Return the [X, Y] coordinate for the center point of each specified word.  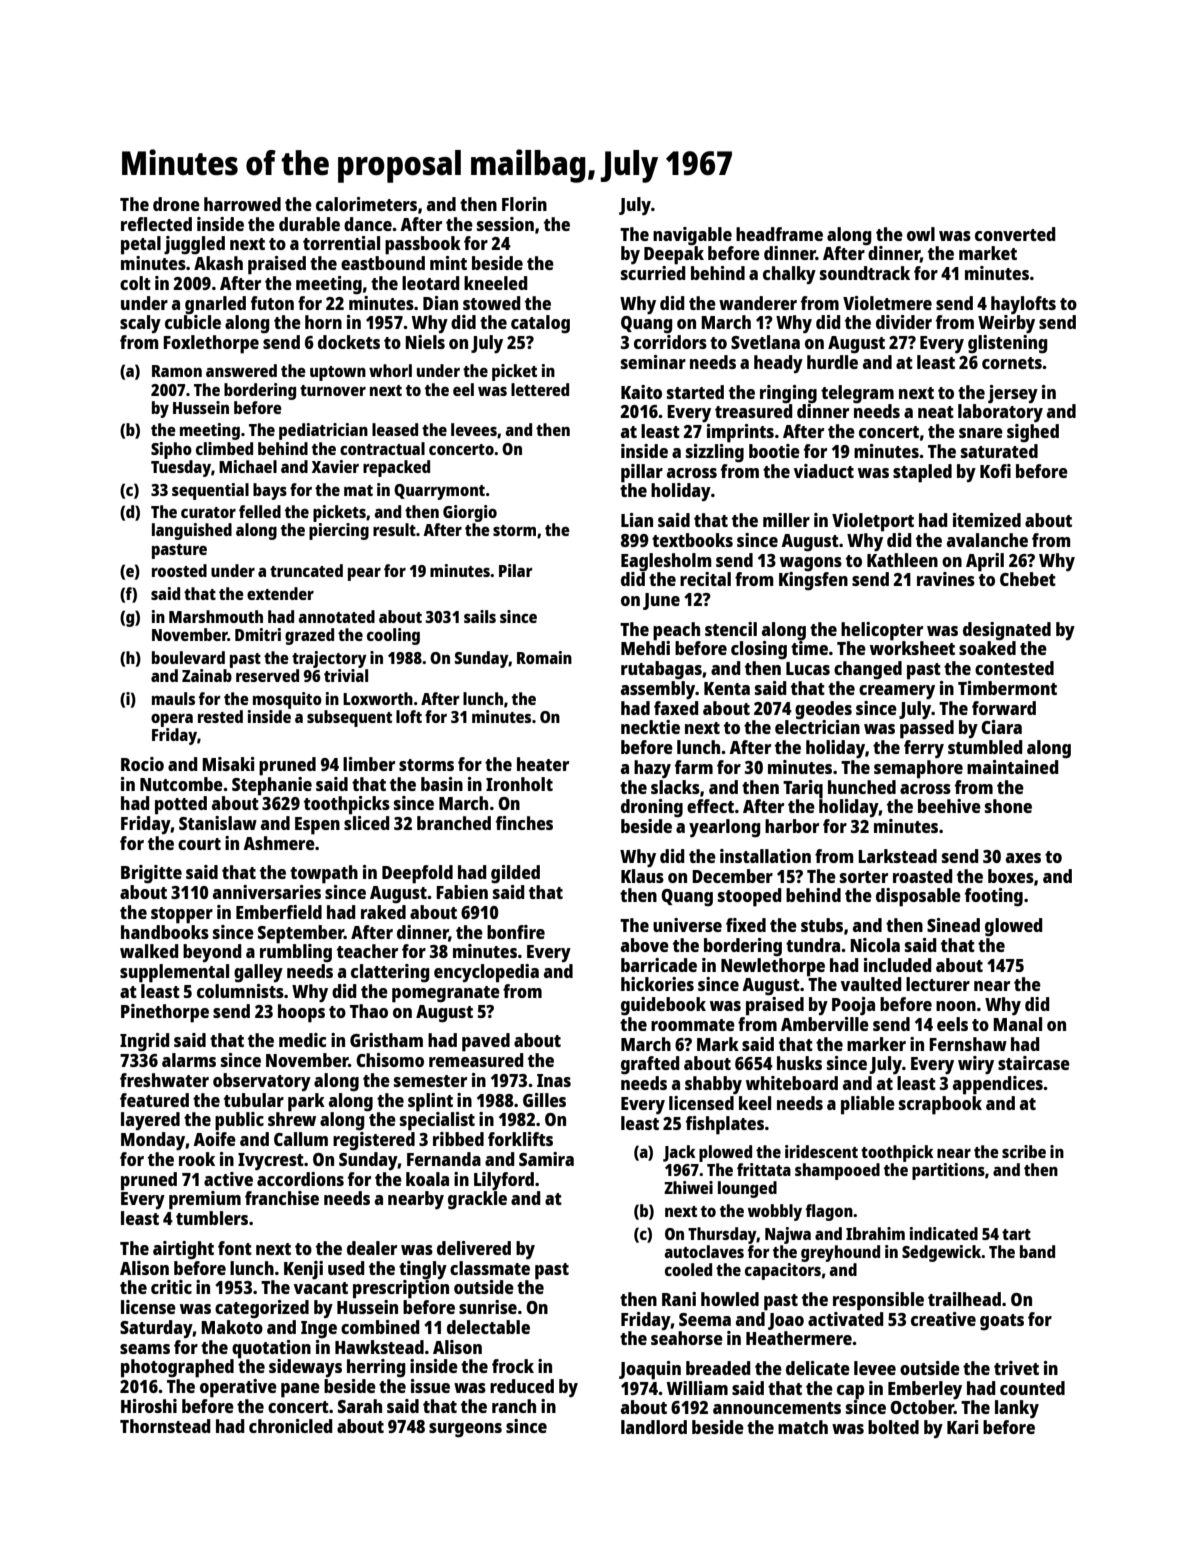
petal [141, 245]
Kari [963, 1427]
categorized [262, 1309]
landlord [654, 1427]
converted [1015, 234]
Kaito [641, 392]
